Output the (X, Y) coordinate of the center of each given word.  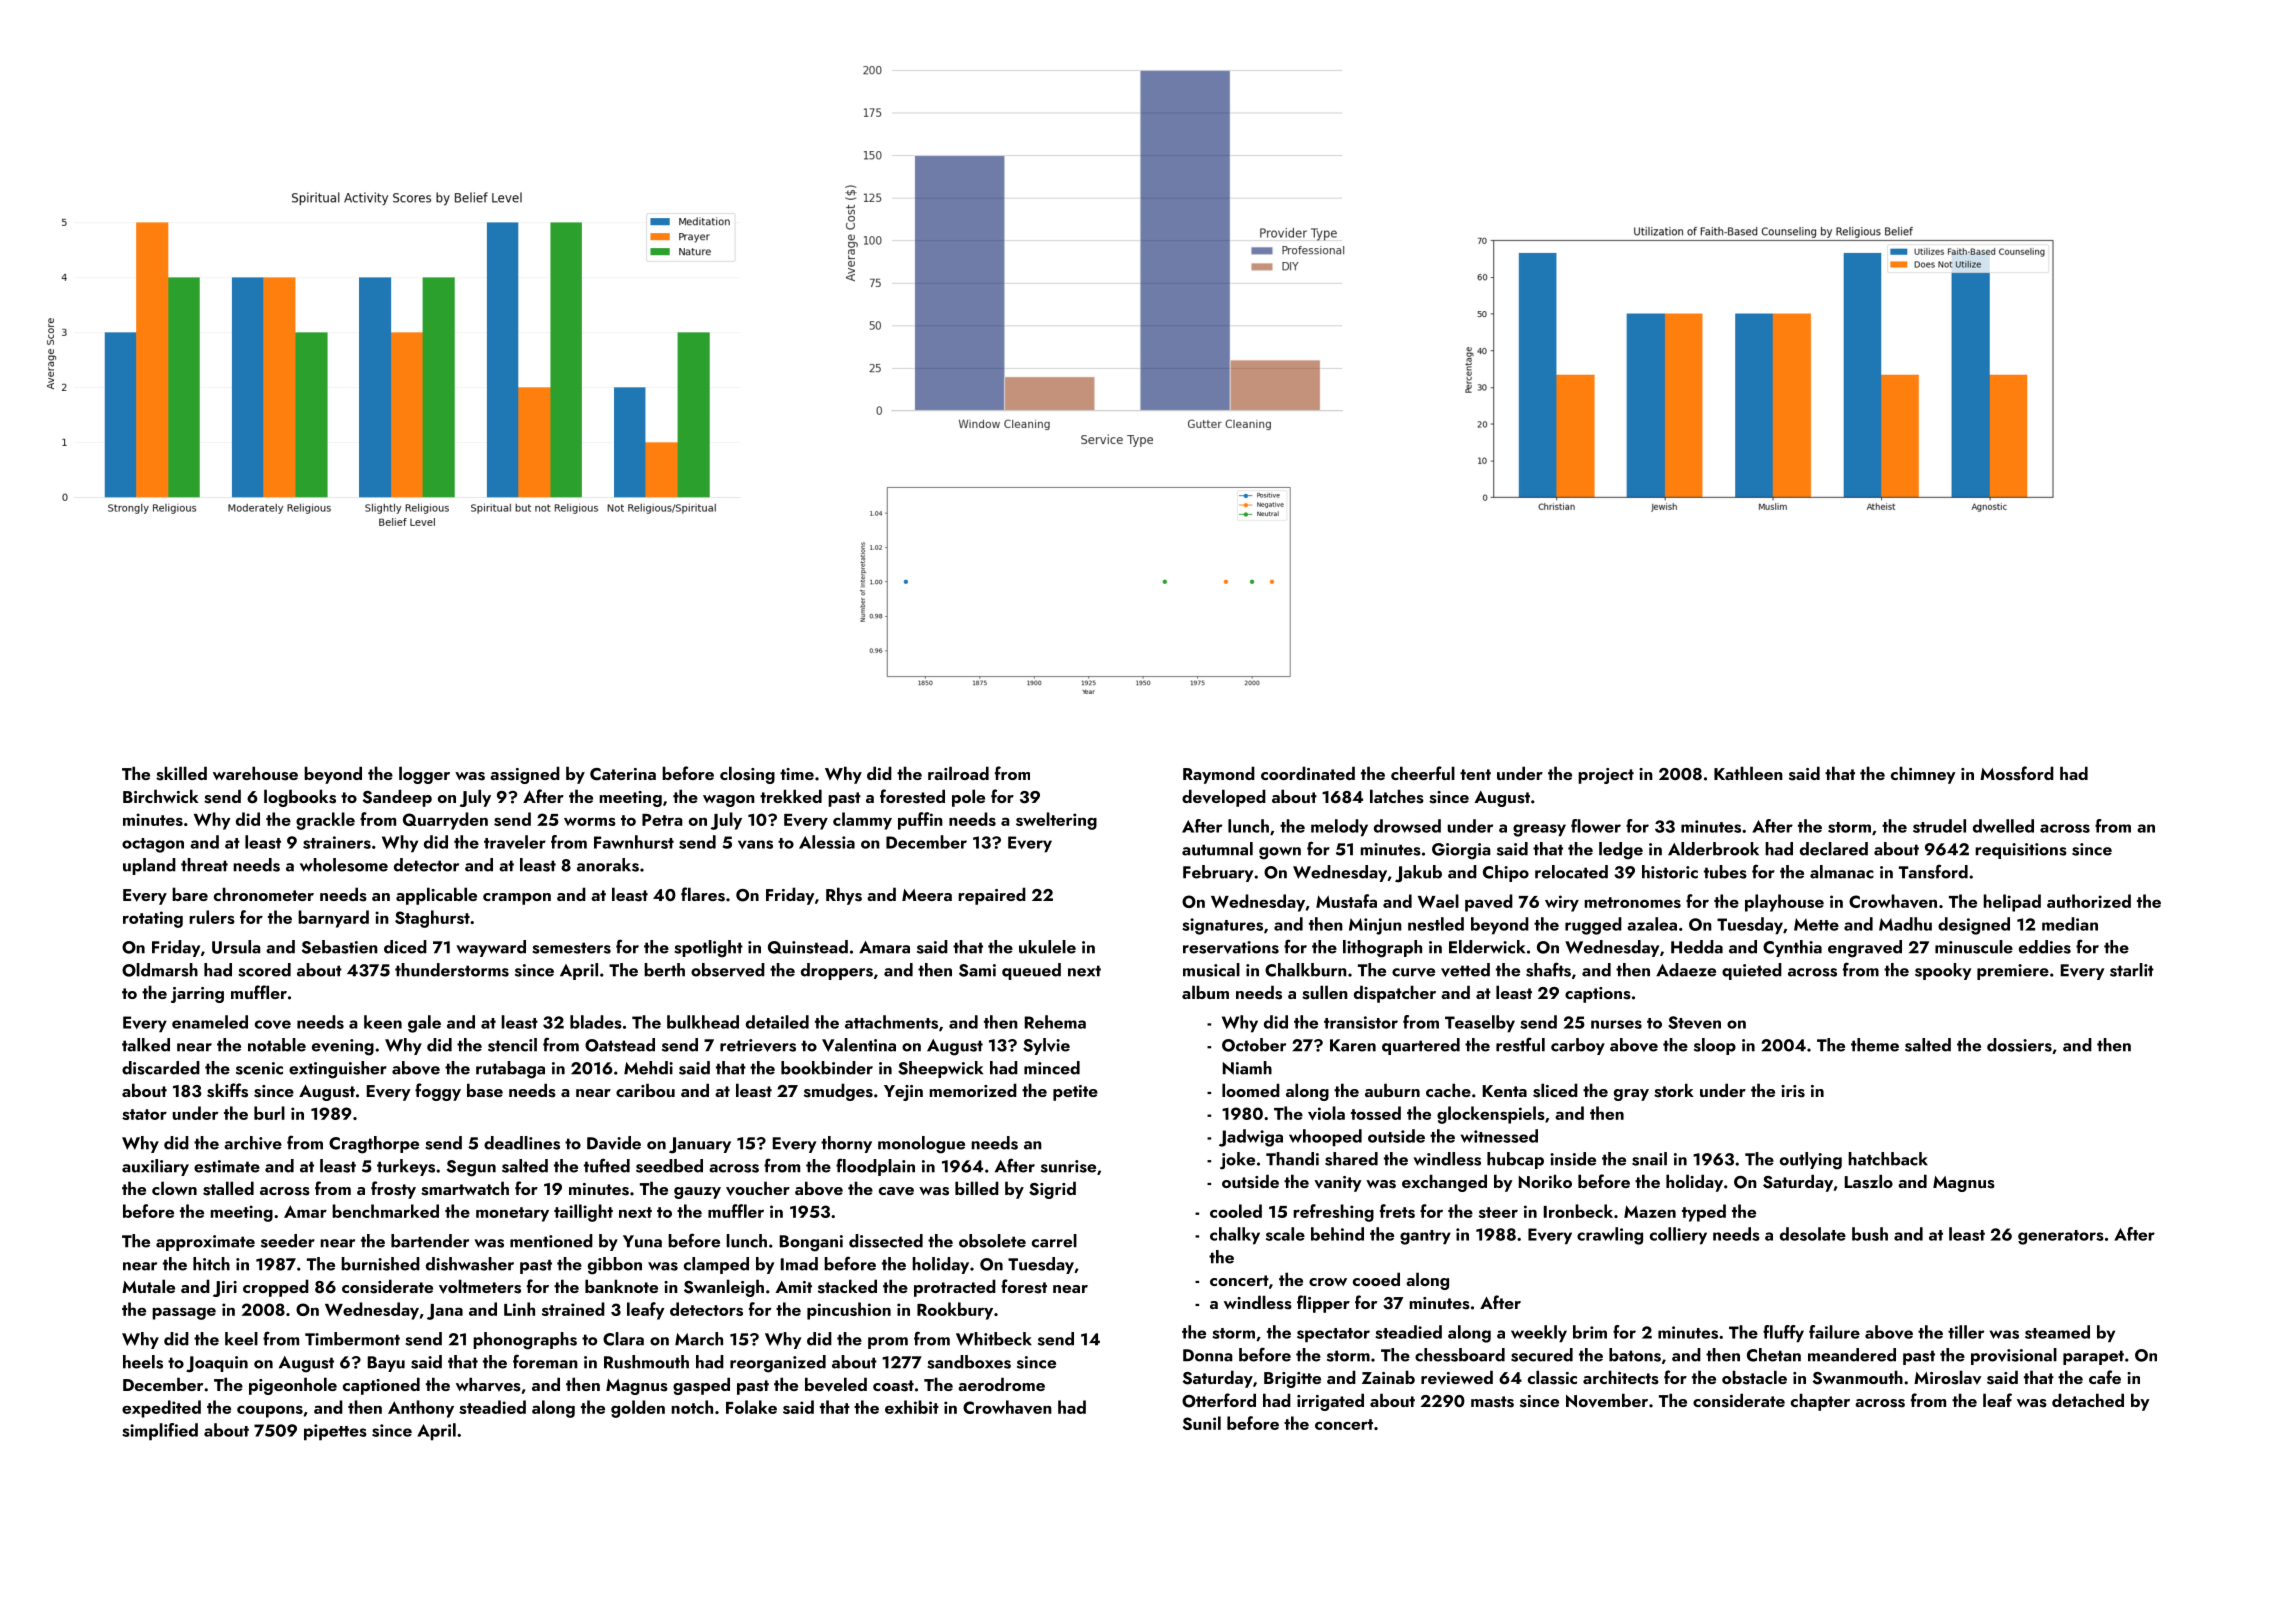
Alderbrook (1713, 849)
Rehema (1055, 1022)
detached (2088, 1400)
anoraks (608, 865)
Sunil (1202, 1423)
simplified (160, 1432)
